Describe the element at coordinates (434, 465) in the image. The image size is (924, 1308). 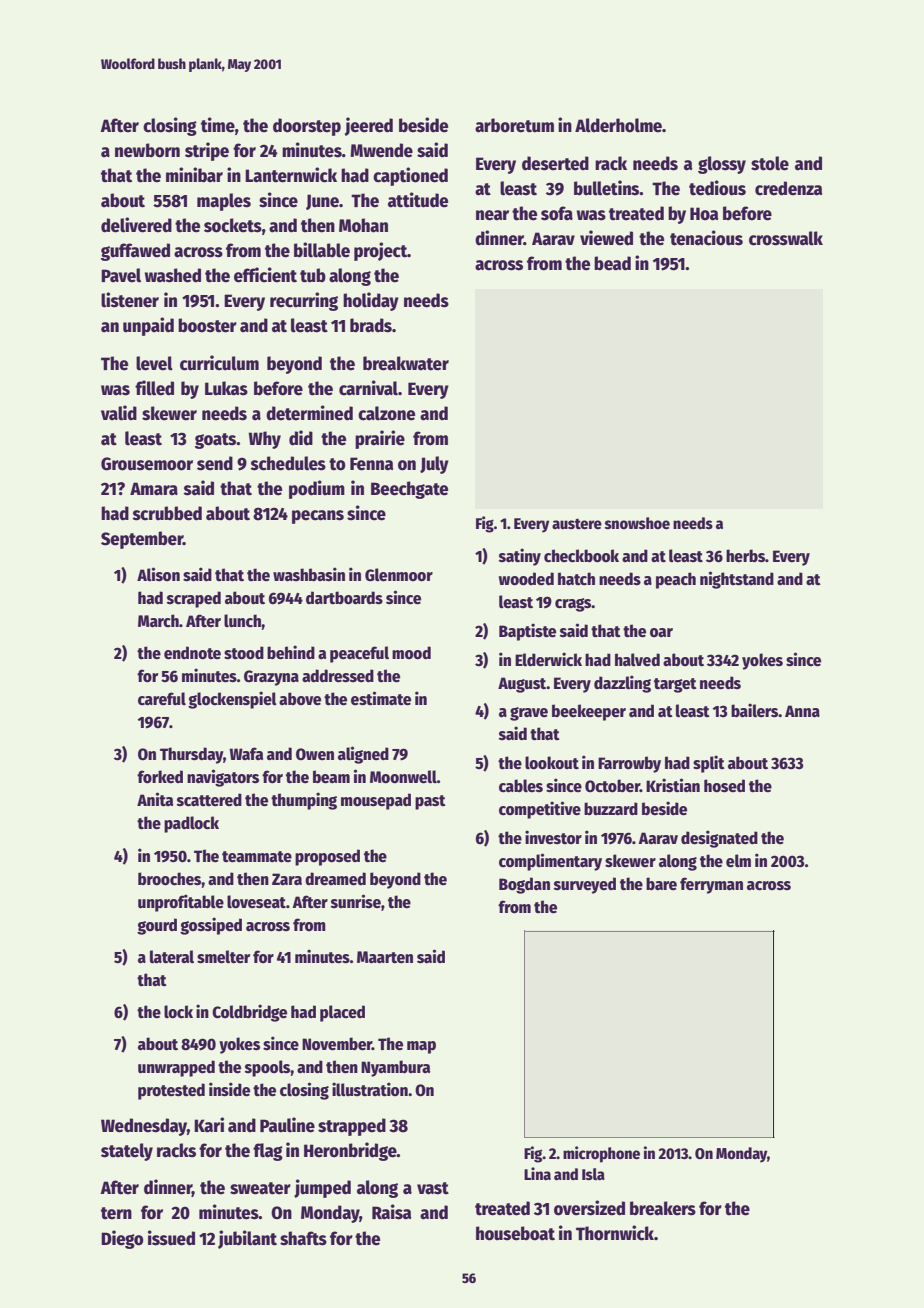
I see `July` at that location.
